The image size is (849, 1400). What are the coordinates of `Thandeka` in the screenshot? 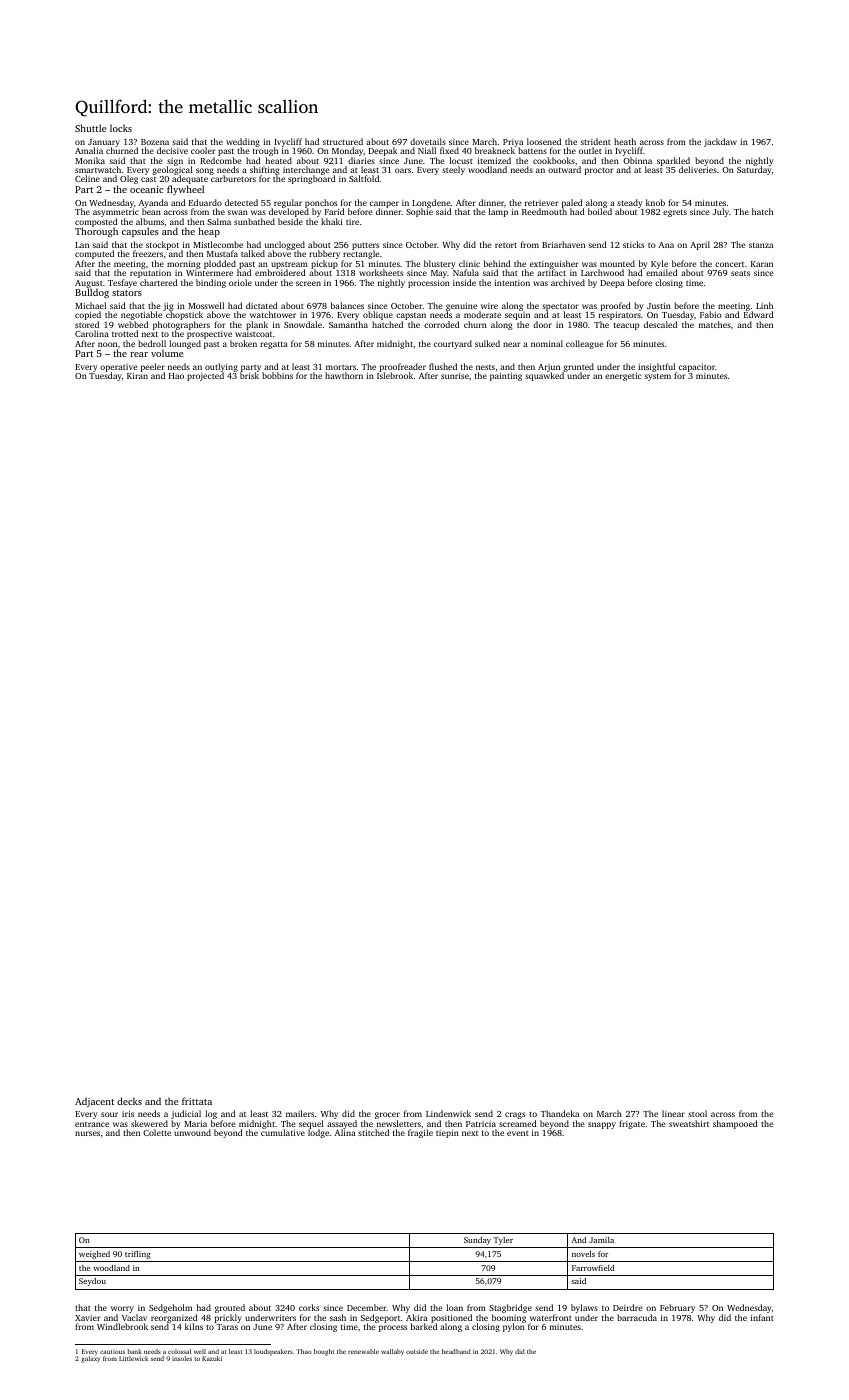 It's located at (559, 1113).
